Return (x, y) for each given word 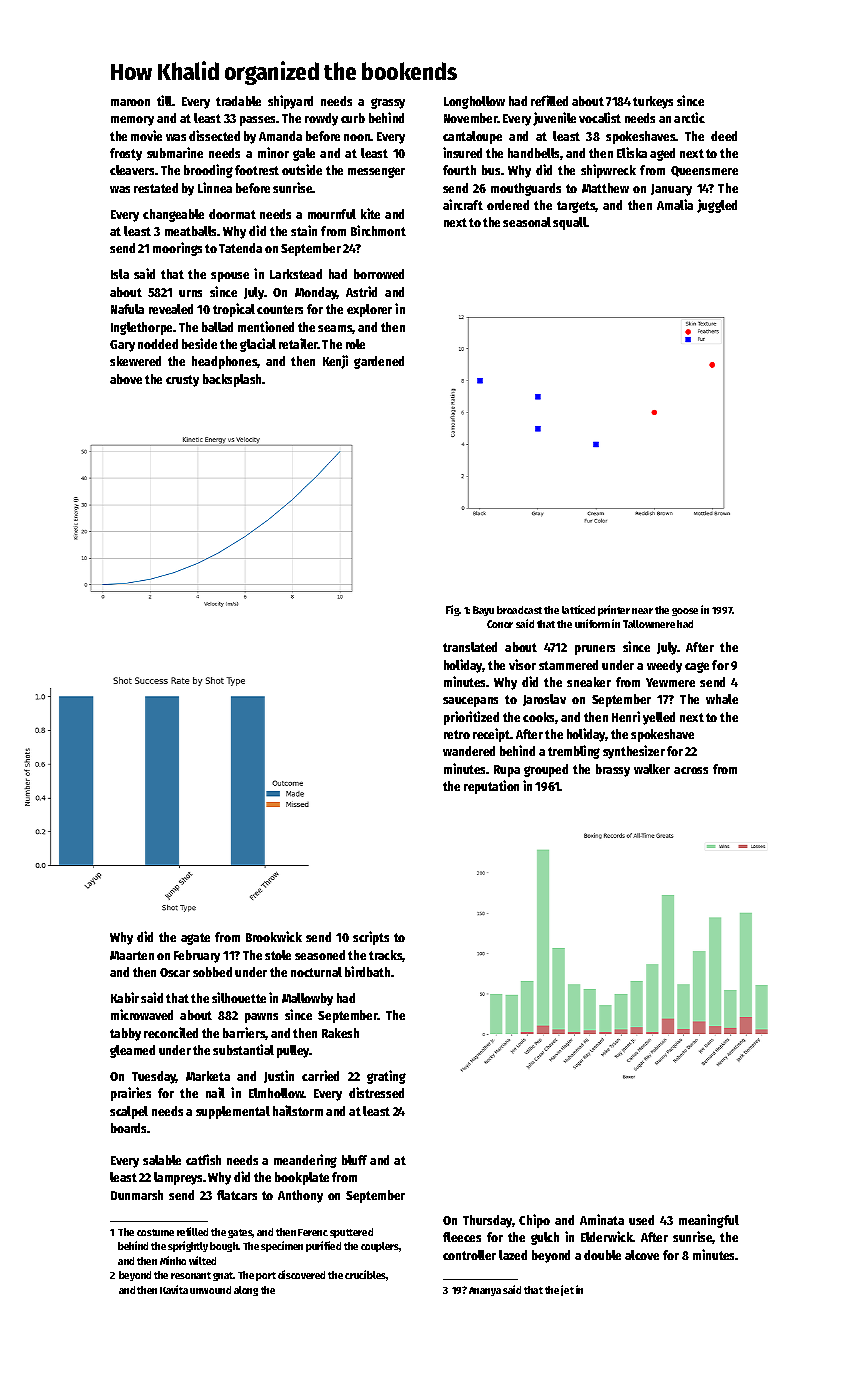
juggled (717, 206)
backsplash (232, 380)
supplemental (233, 1112)
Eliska (632, 152)
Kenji (335, 362)
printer (614, 610)
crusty (182, 381)
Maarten (132, 955)
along (246, 1291)
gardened (379, 362)
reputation (491, 787)
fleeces (462, 1237)
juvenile (554, 119)
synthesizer (634, 752)
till (165, 100)
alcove (642, 1255)
